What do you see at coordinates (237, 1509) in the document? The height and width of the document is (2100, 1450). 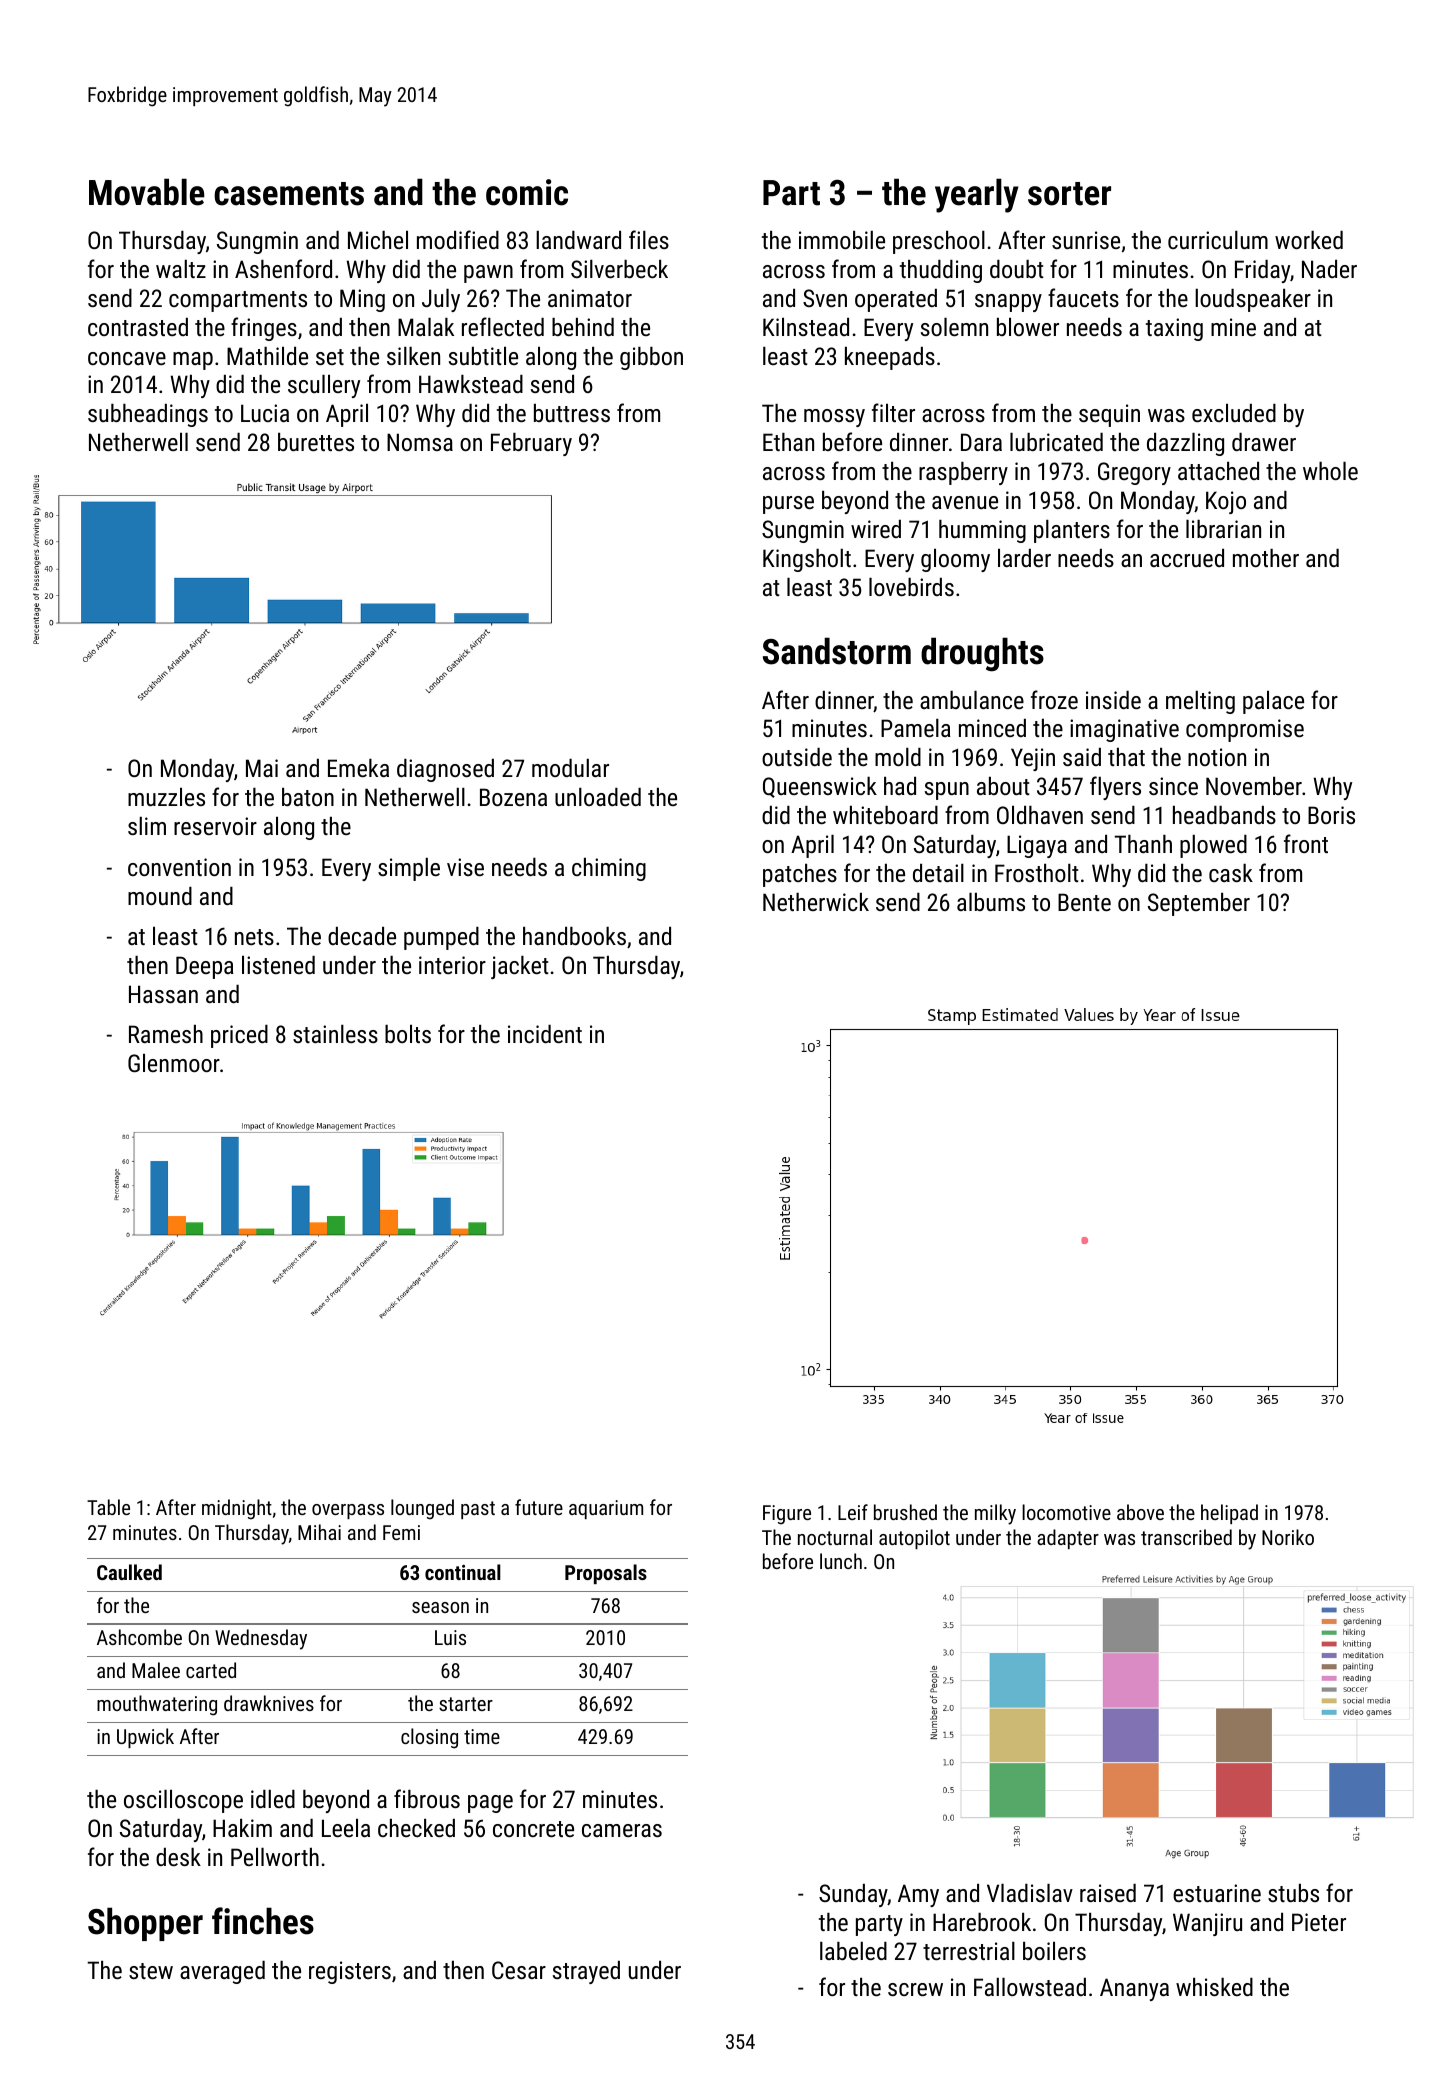 I see `midnight` at bounding box center [237, 1509].
